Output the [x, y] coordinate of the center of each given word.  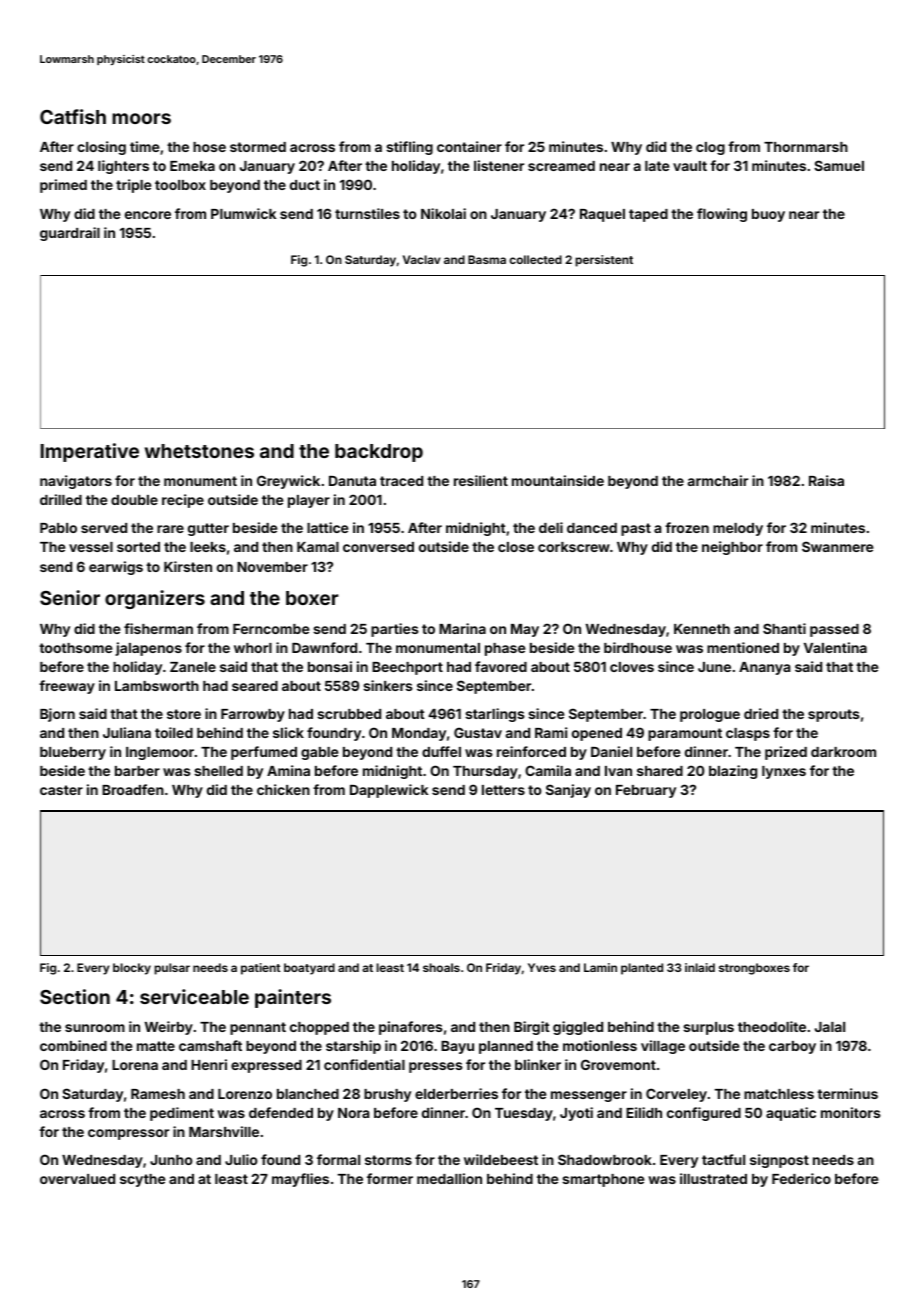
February [646, 791]
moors [141, 118]
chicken [283, 789]
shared [660, 771]
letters [503, 790]
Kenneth [702, 629]
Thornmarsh [806, 147]
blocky [132, 969]
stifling [409, 148]
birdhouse [638, 647]
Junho [171, 1160]
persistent [604, 261]
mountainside [558, 480]
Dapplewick [389, 791]
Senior [70, 597]
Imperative [90, 452]
